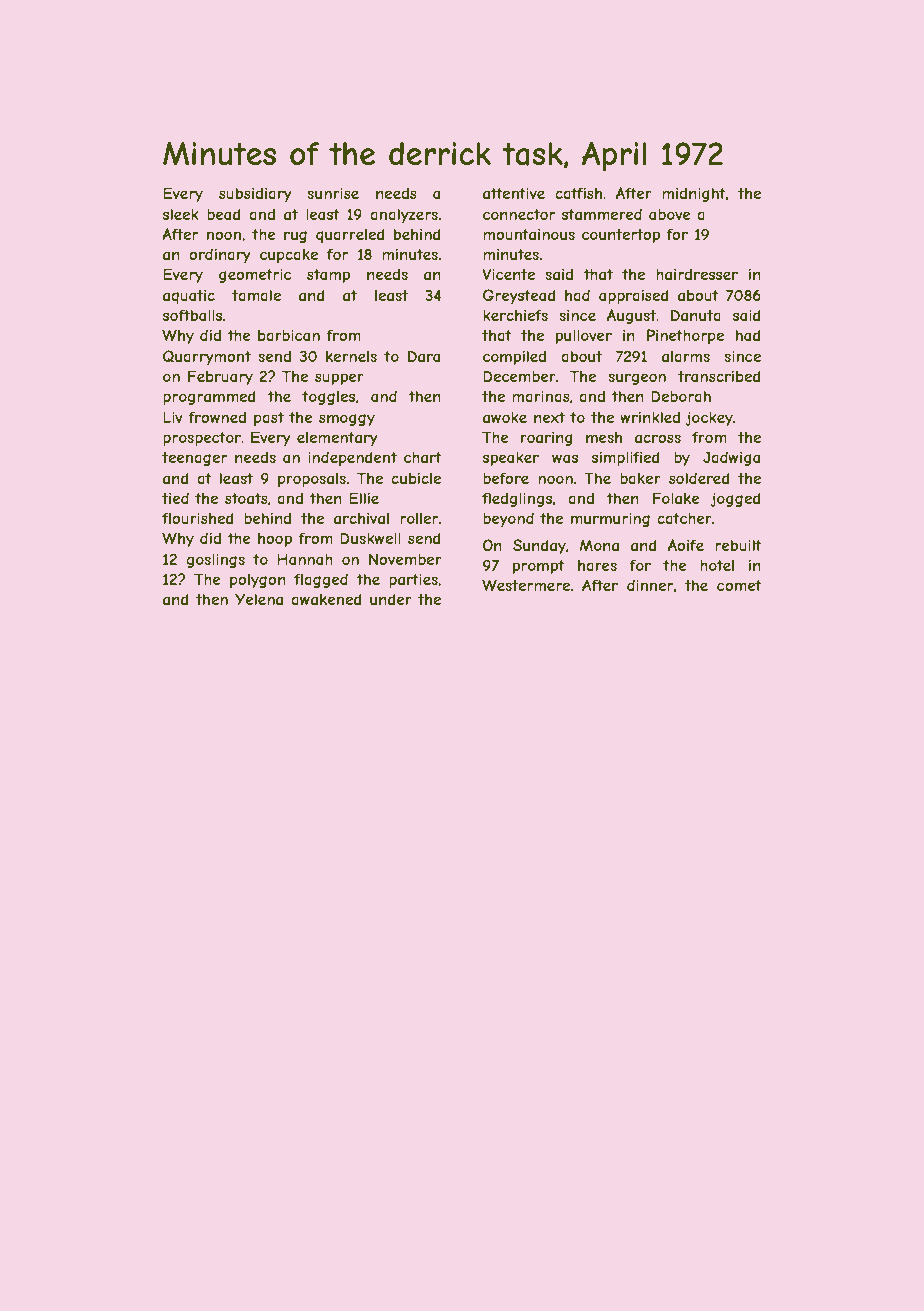 The image size is (924, 1311). What do you see at coordinates (198, 518) in the document?
I see `flourished` at bounding box center [198, 518].
